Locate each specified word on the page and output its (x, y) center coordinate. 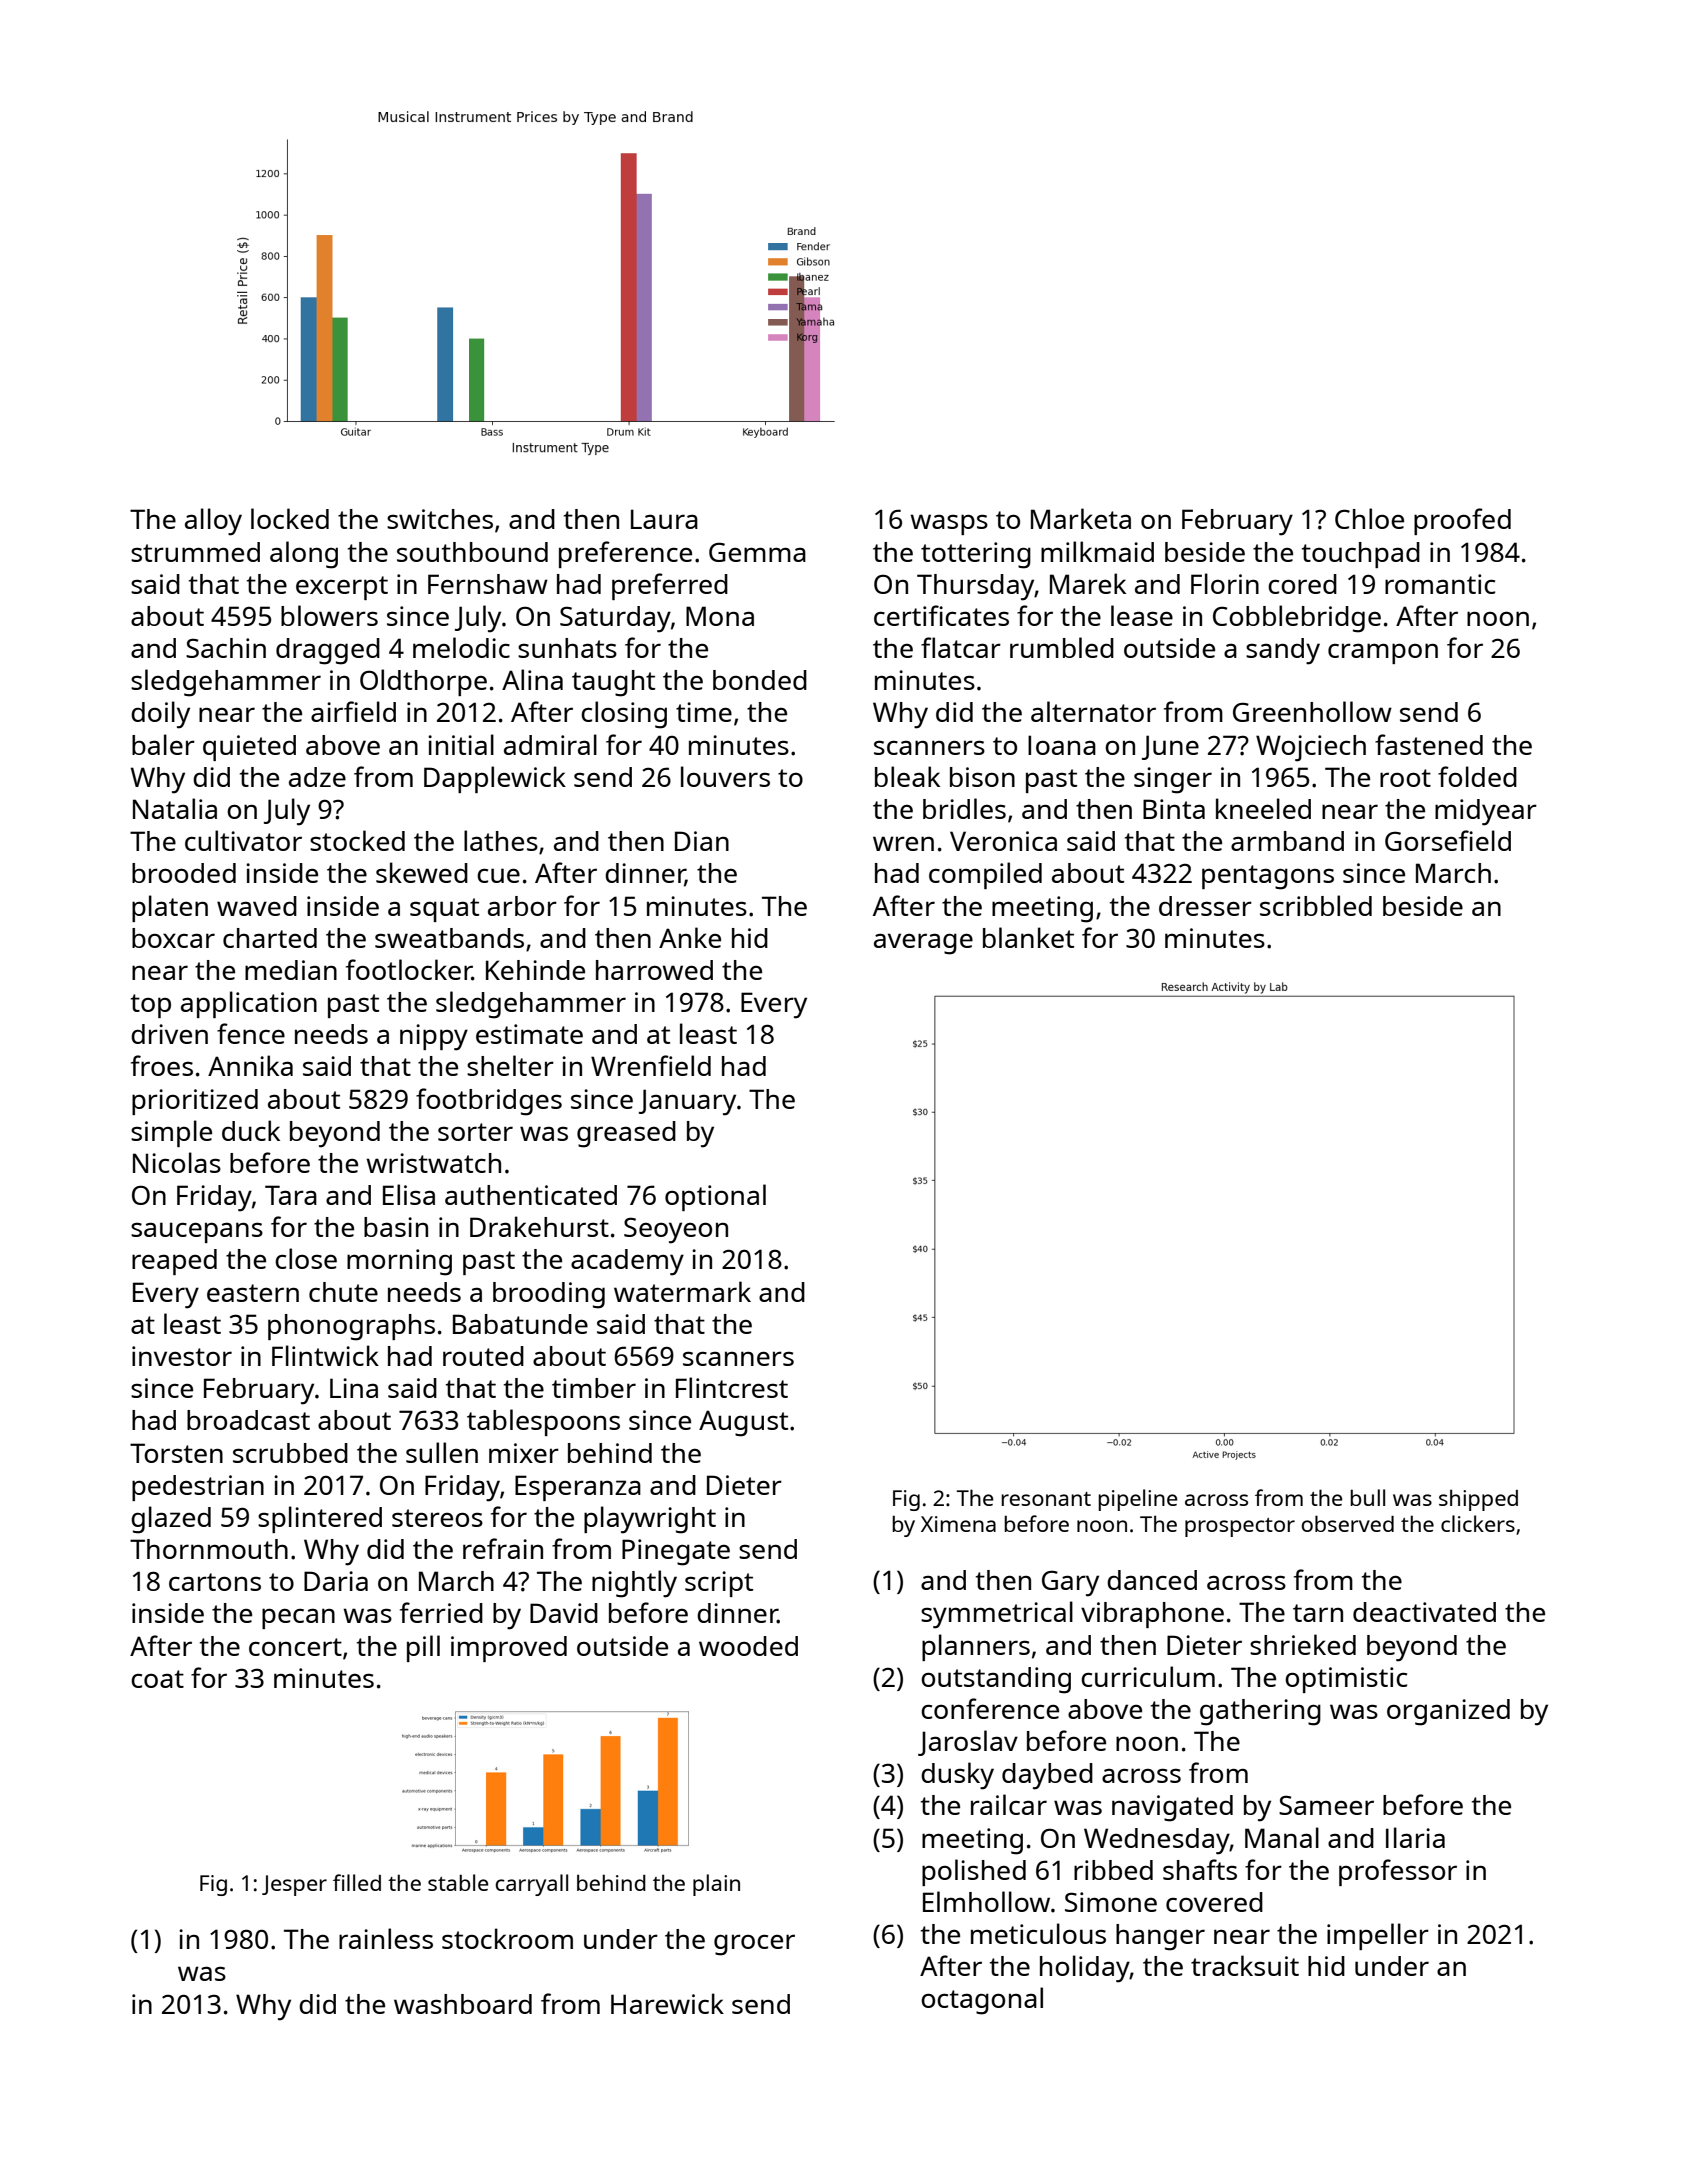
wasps (949, 524)
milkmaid (1097, 551)
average (923, 944)
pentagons (1268, 877)
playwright (650, 1520)
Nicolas (177, 1162)
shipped (1478, 1500)
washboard (463, 2004)
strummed (195, 552)
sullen (442, 1452)
